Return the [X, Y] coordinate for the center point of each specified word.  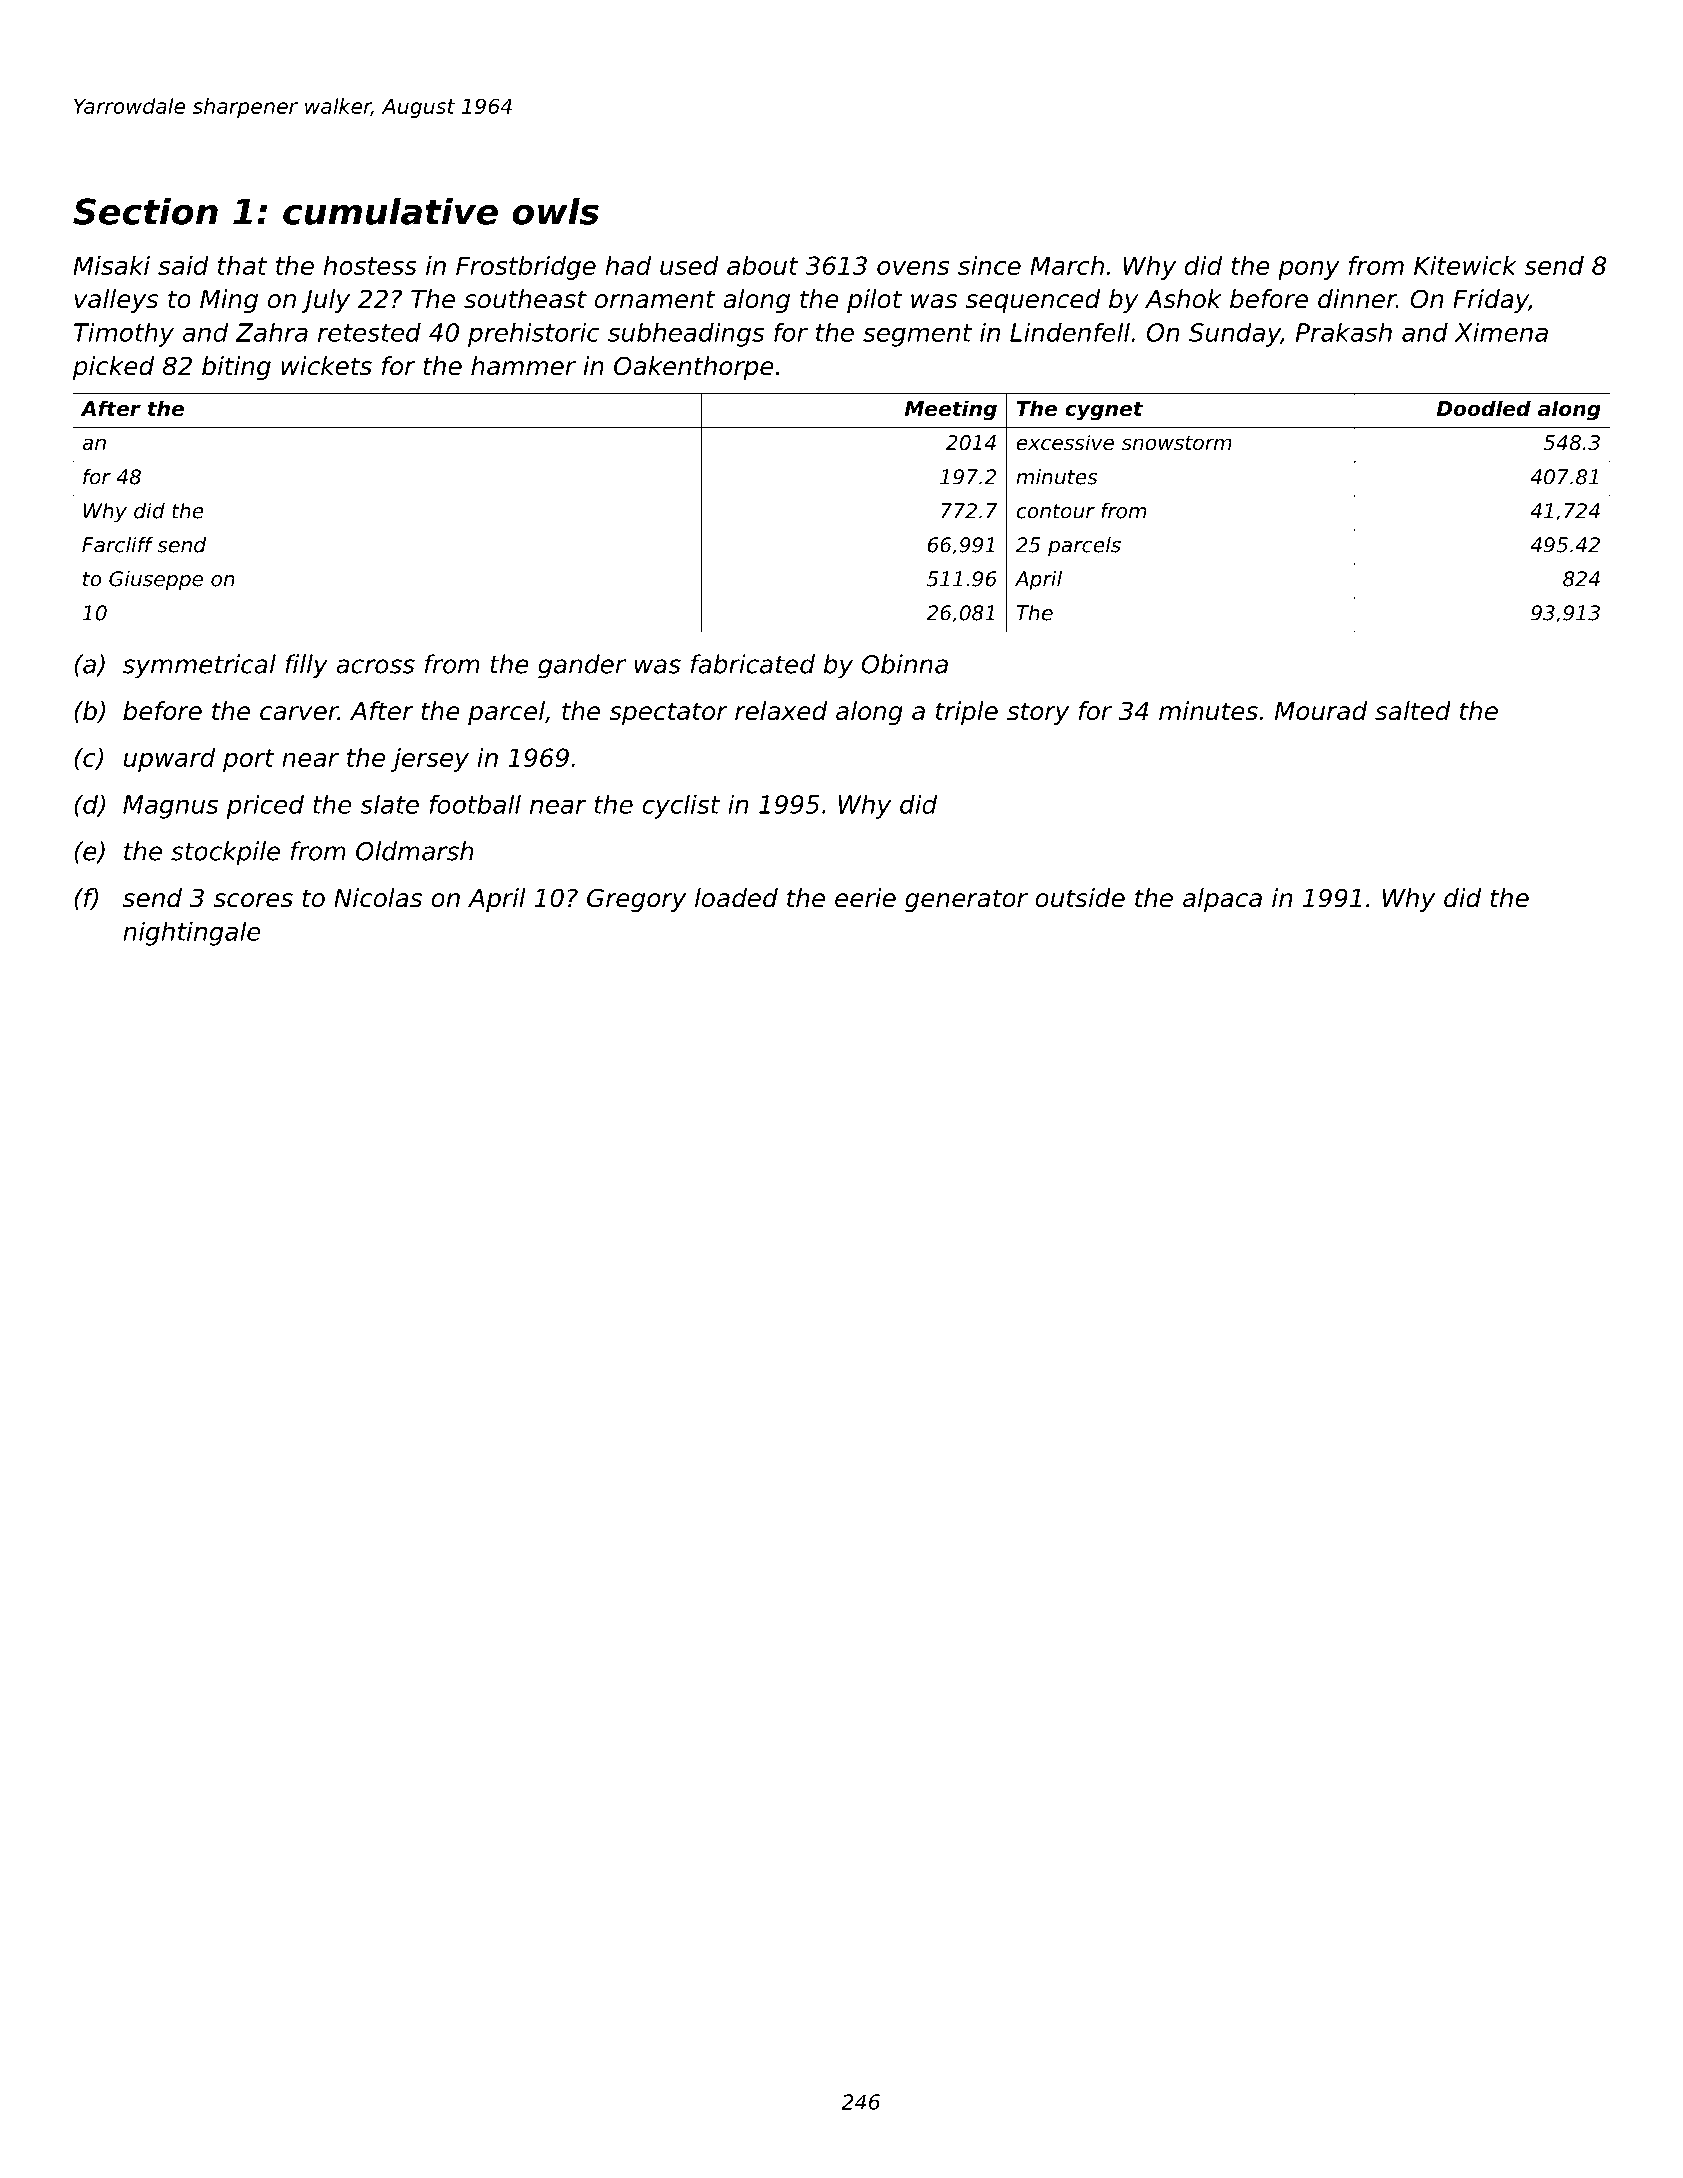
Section [145, 211]
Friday [1491, 301]
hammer [523, 366]
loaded [736, 898]
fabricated [753, 664]
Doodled [1484, 408]
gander [582, 666]
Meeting [951, 410]
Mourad [1321, 711]
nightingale [192, 933]
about [763, 265]
